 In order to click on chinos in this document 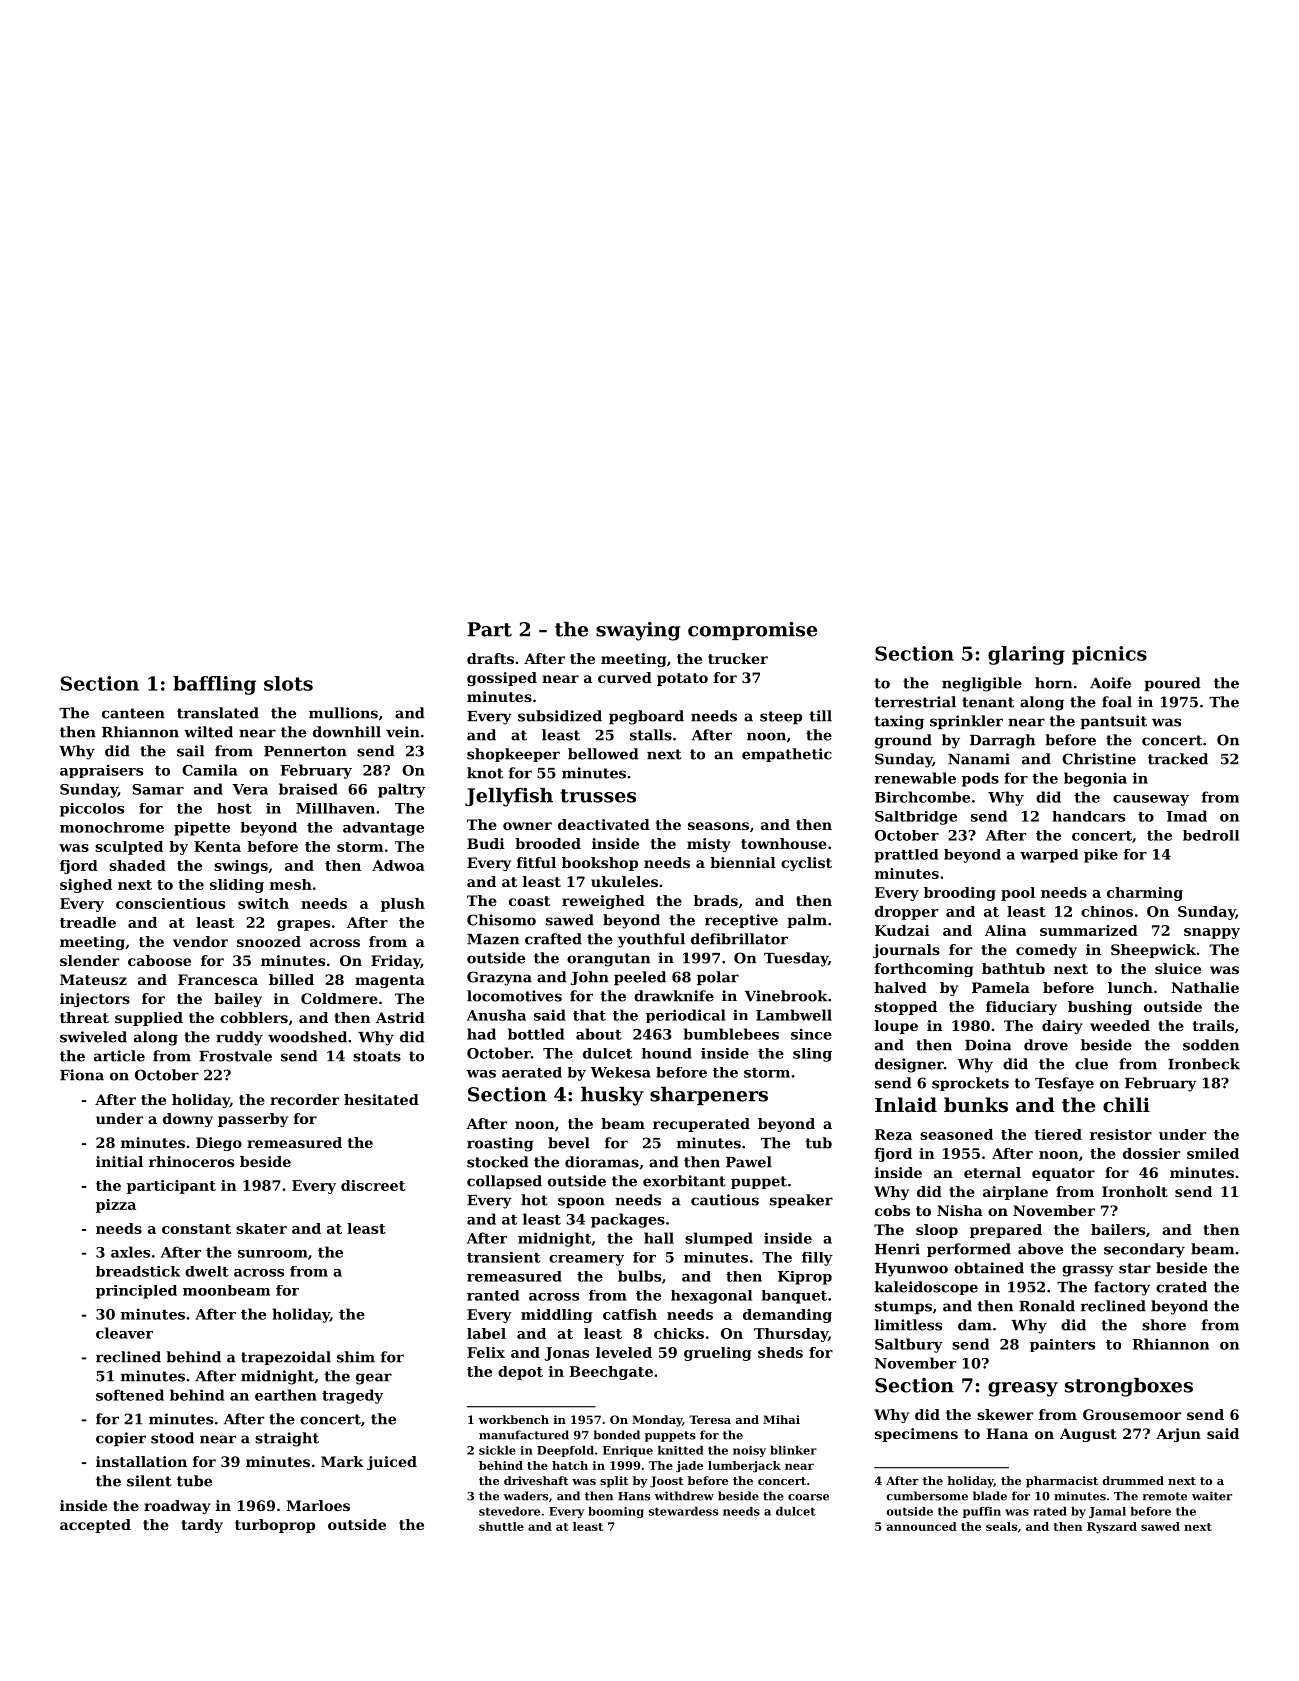, I will do `click(1107, 911)`.
